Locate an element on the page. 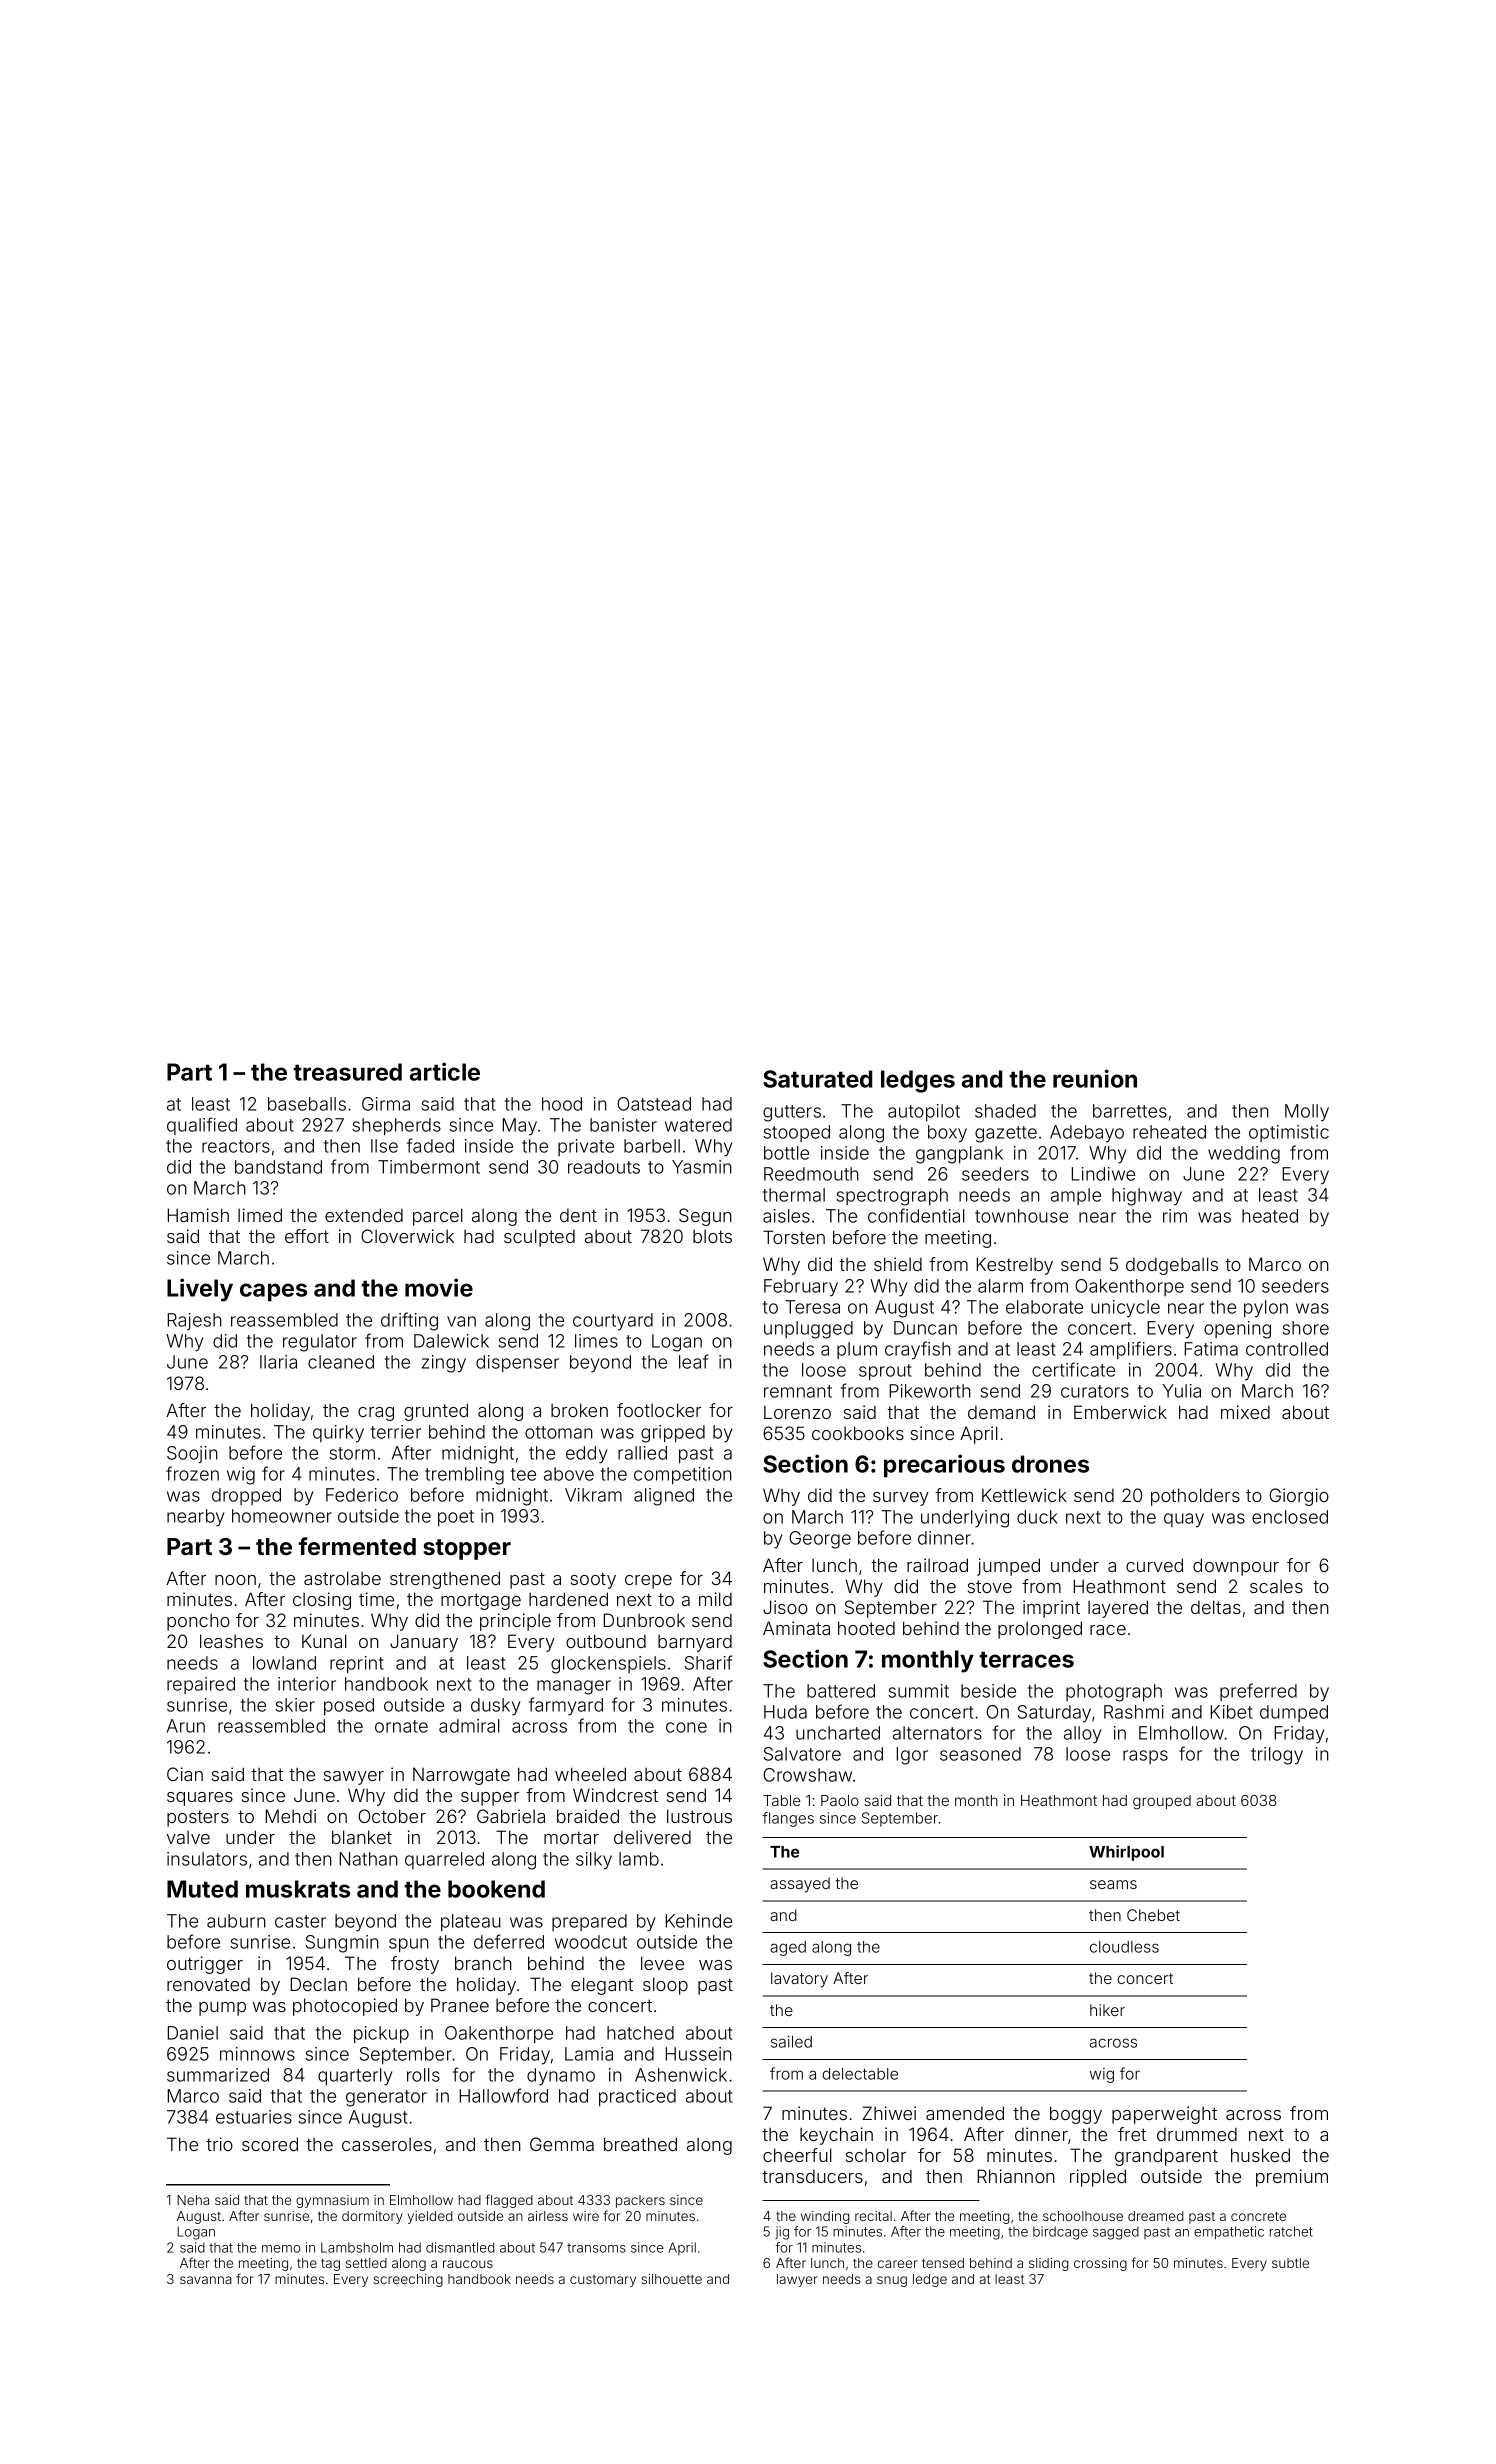  Kestrelby is located at coordinates (1015, 1266).
